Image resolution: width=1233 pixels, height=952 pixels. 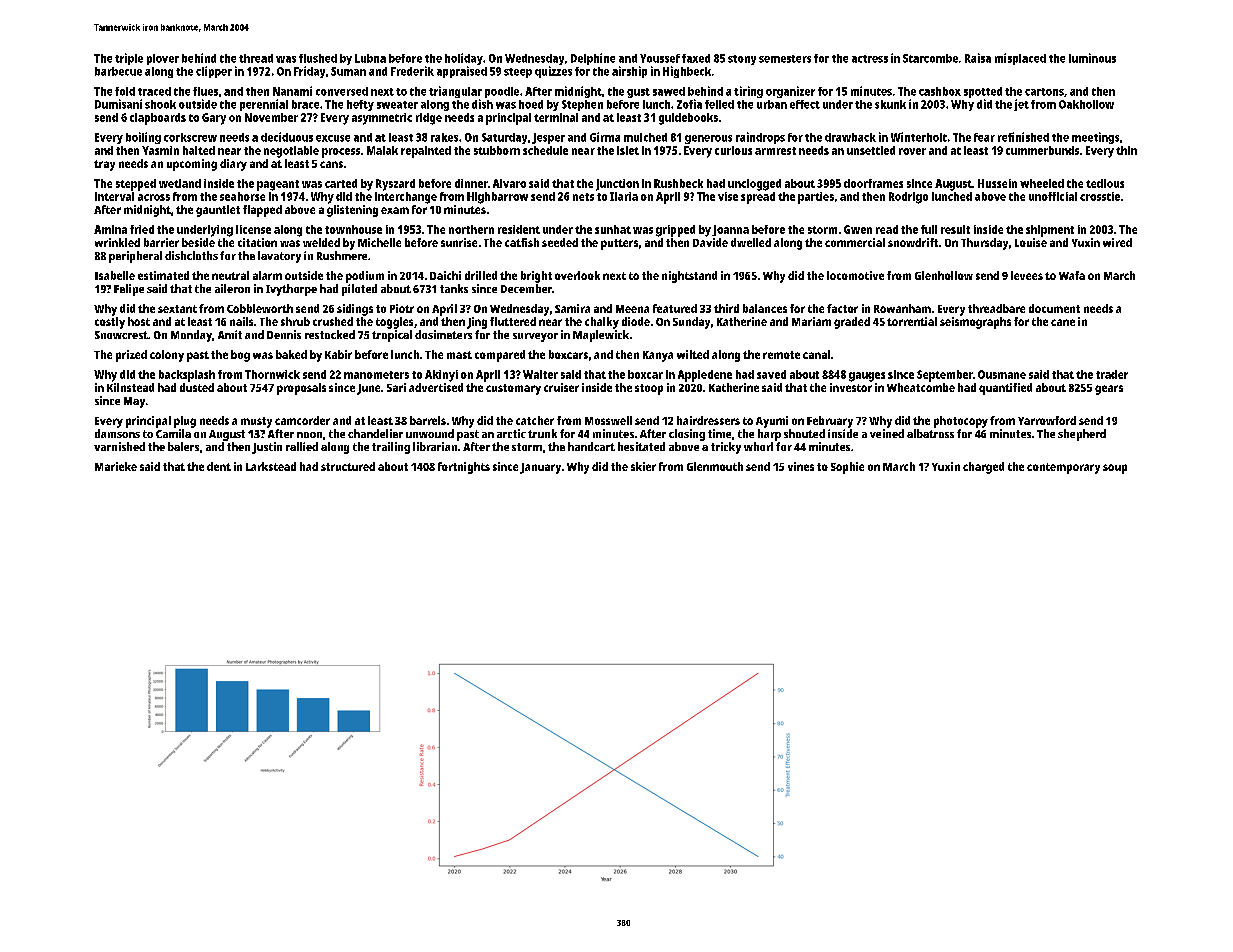 What do you see at coordinates (464, 59) in the page?
I see `holiday` at bounding box center [464, 59].
